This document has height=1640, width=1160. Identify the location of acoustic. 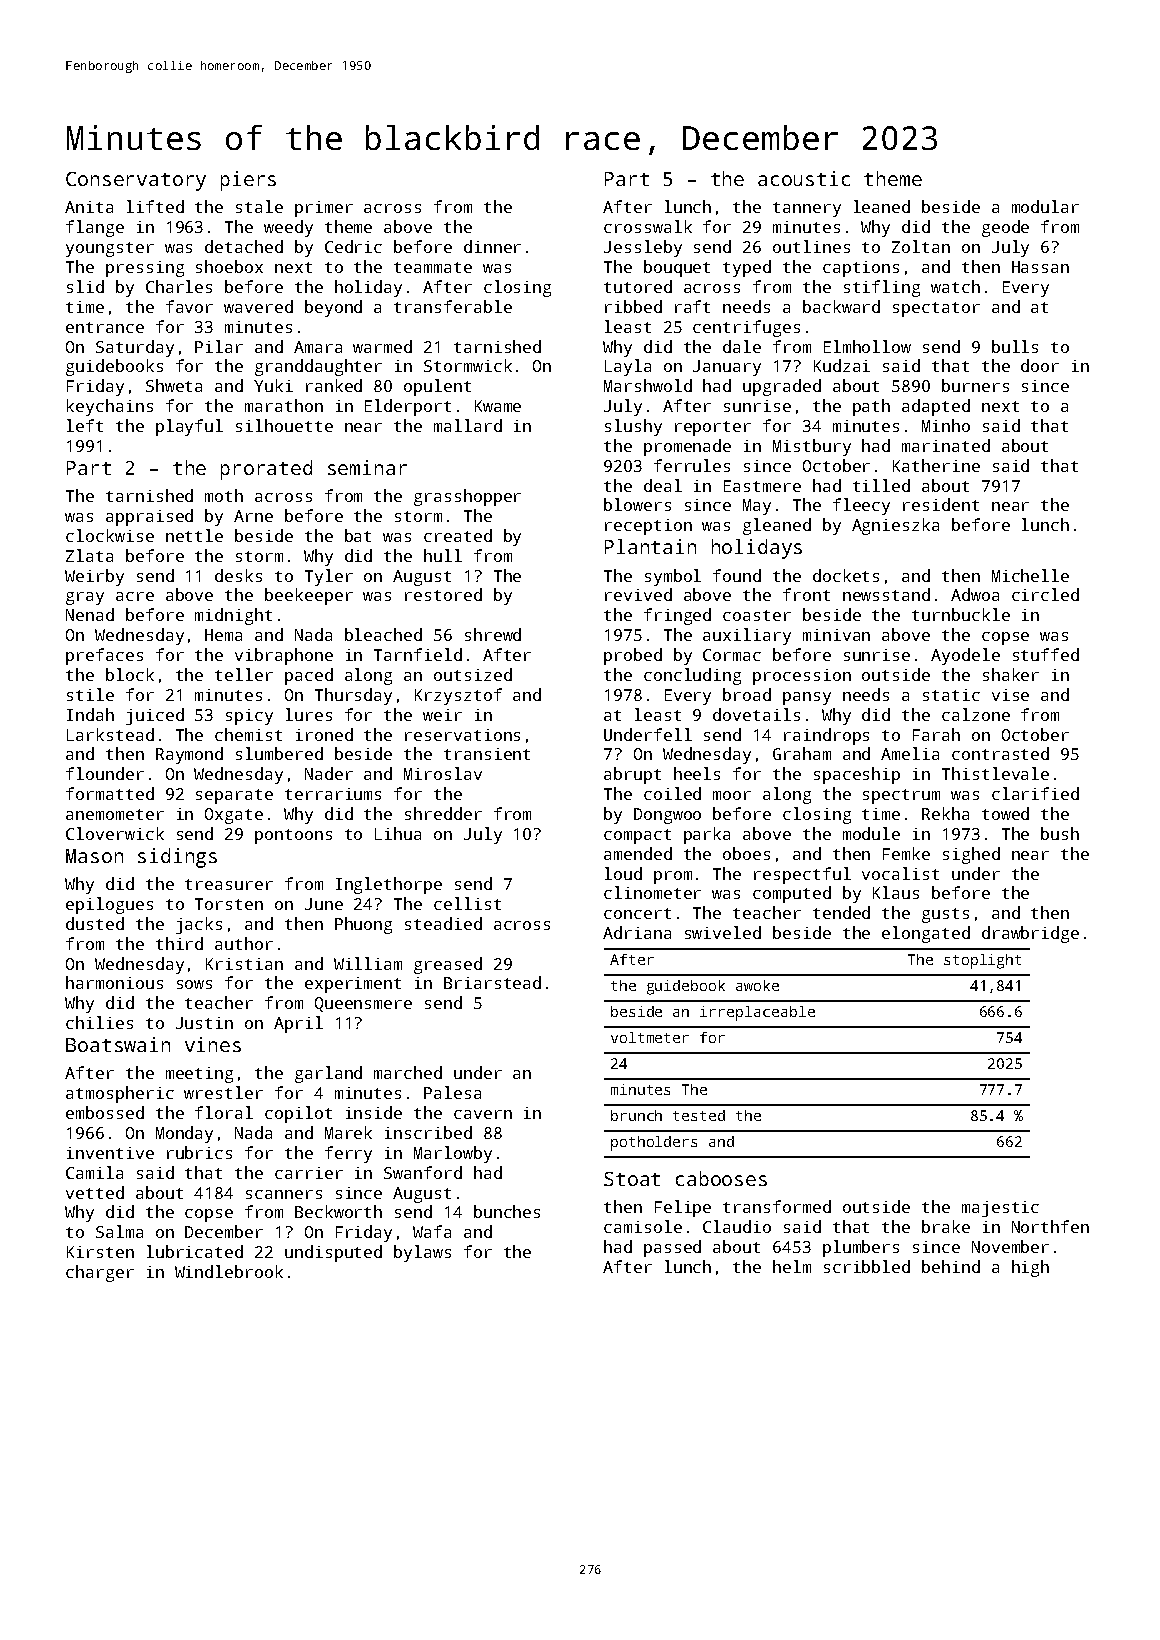
(804, 178).
